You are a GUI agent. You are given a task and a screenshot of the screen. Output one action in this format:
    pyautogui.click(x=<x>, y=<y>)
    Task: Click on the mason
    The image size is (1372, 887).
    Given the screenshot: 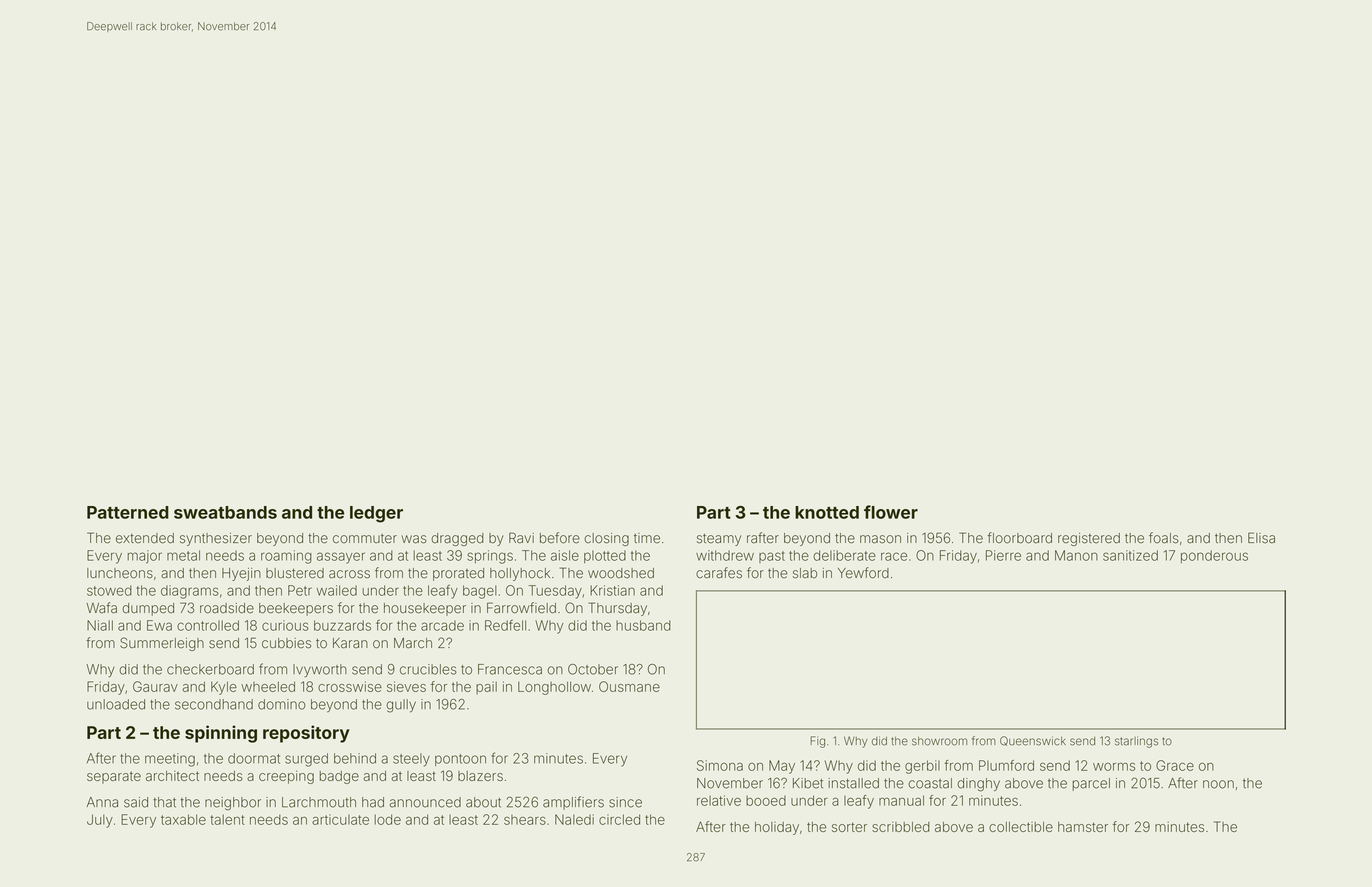 What is the action you would take?
    pyautogui.click(x=880, y=539)
